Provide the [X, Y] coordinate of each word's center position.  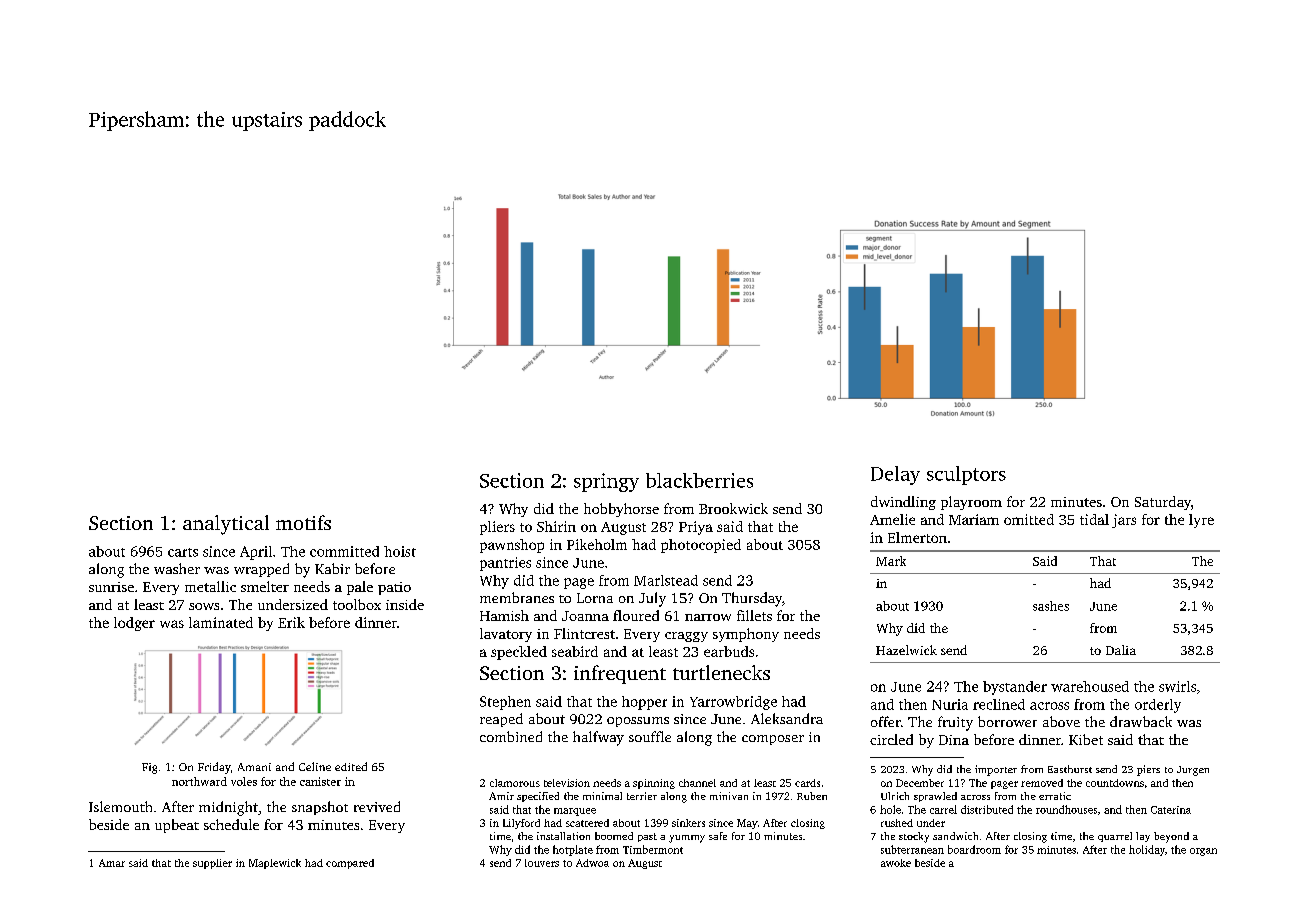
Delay [895, 475]
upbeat [177, 826]
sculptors [966, 475]
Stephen [505, 703]
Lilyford [521, 824]
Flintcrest [584, 633]
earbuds [729, 651]
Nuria [950, 704]
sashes [1051, 606]
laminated [221, 622]
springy [606, 482]
